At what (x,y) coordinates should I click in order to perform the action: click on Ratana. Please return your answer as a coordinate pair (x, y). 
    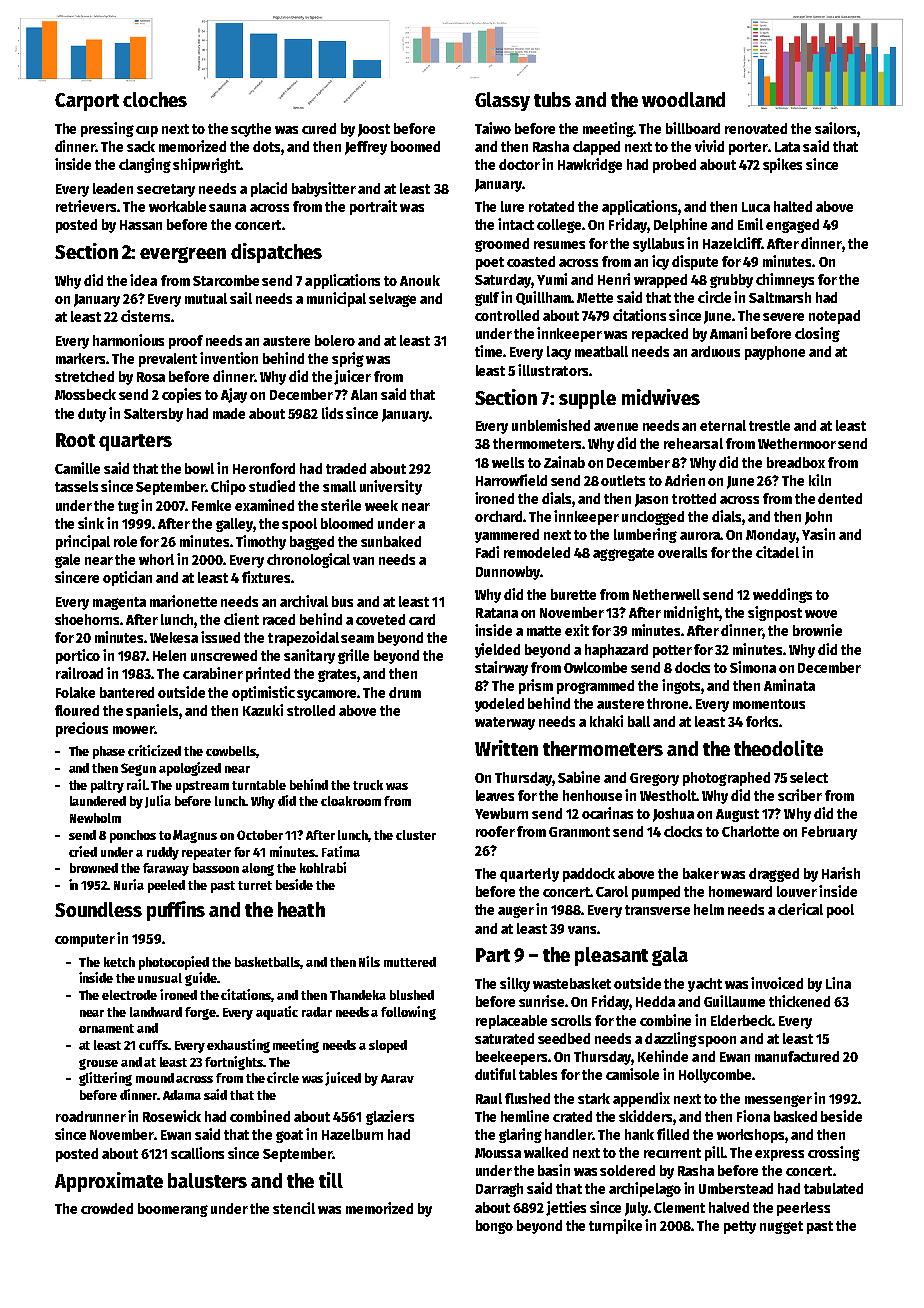
    Looking at the image, I should click on (497, 613).
